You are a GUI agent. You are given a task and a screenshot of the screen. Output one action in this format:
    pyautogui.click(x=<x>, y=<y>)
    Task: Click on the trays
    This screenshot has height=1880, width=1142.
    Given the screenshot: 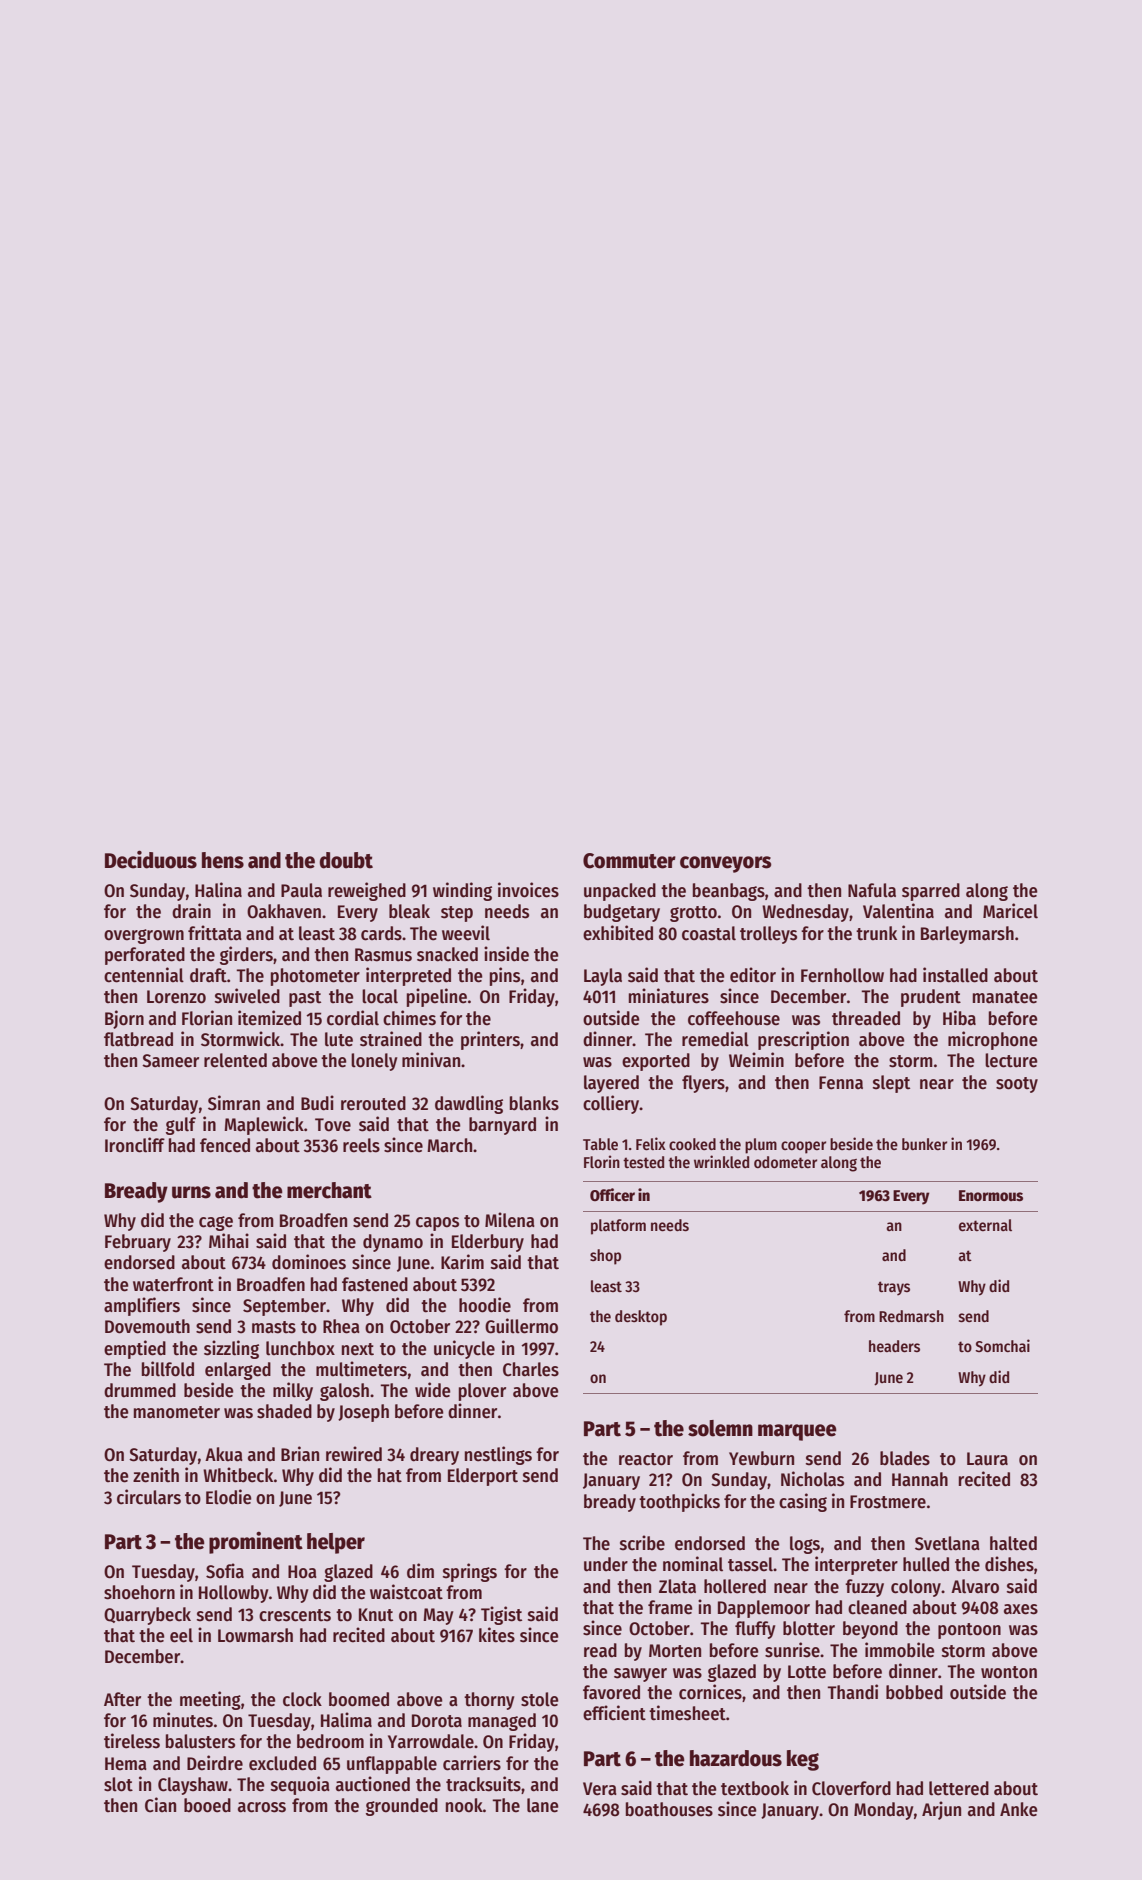 What is the action you would take?
    pyautogui.click(x=894, y=1288)
